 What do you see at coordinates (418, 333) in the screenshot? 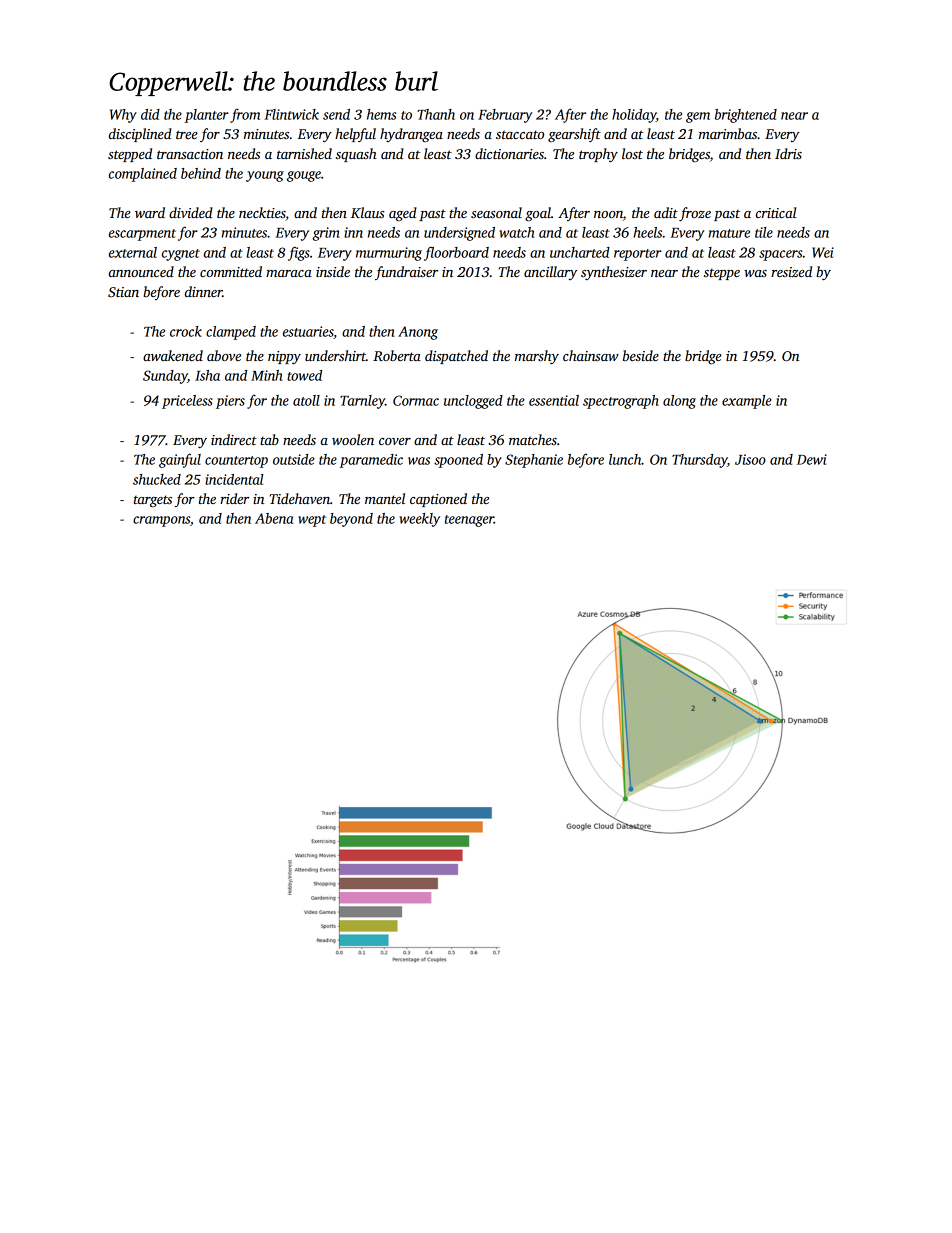
I see `Anong` at bounding box center [418, 333].
